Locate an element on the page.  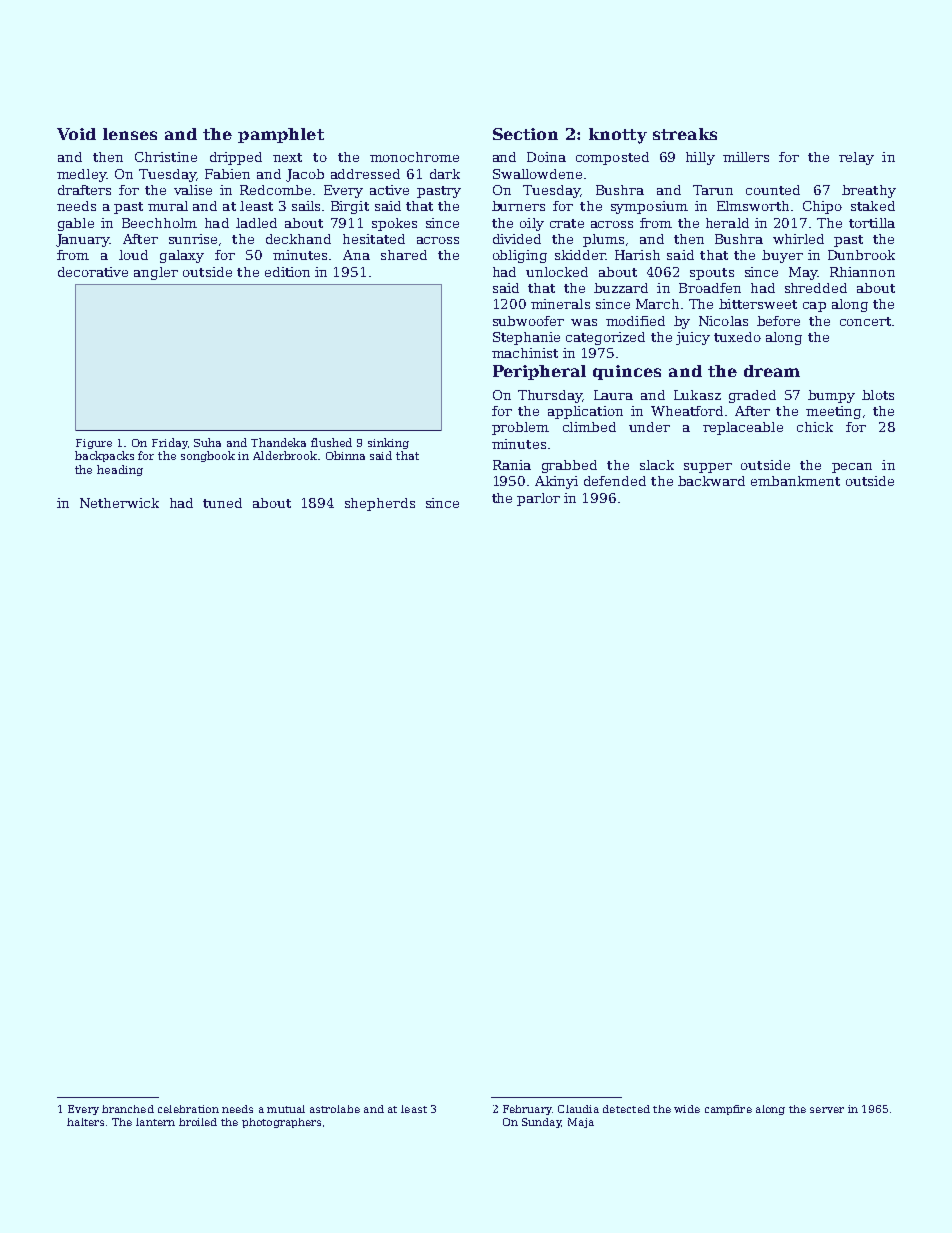
Void is located at coordinates (76, 134).
